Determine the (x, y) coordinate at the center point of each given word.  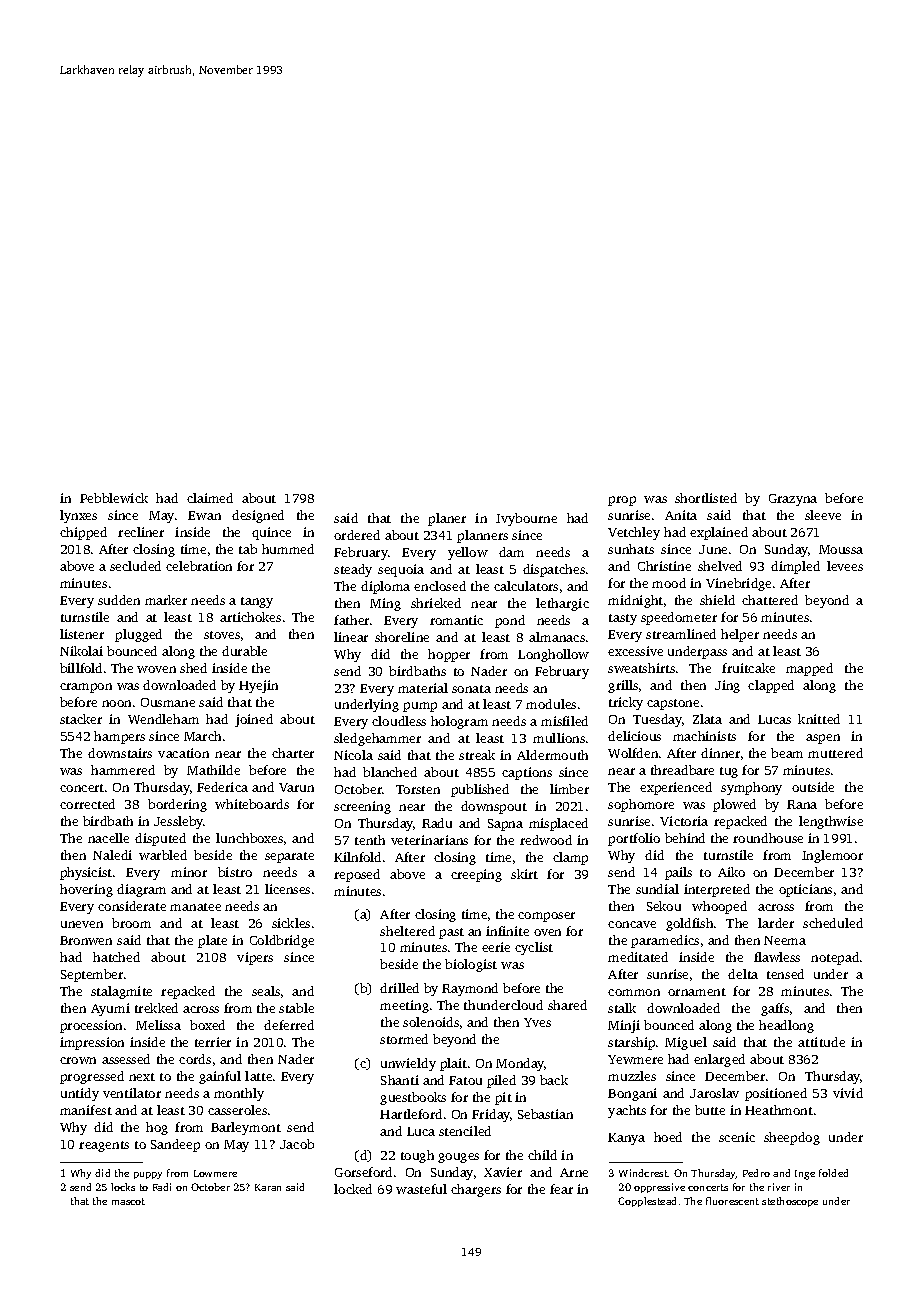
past (451, 933)
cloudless (399, 721)
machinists (704, 736)
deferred (289, 1025)
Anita (681, 515)
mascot (128, 1201)
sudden (119, 600)
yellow (468, 553)
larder (776, 923)
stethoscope (790, 1202)
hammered (123, 770)
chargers (476, 1190)
